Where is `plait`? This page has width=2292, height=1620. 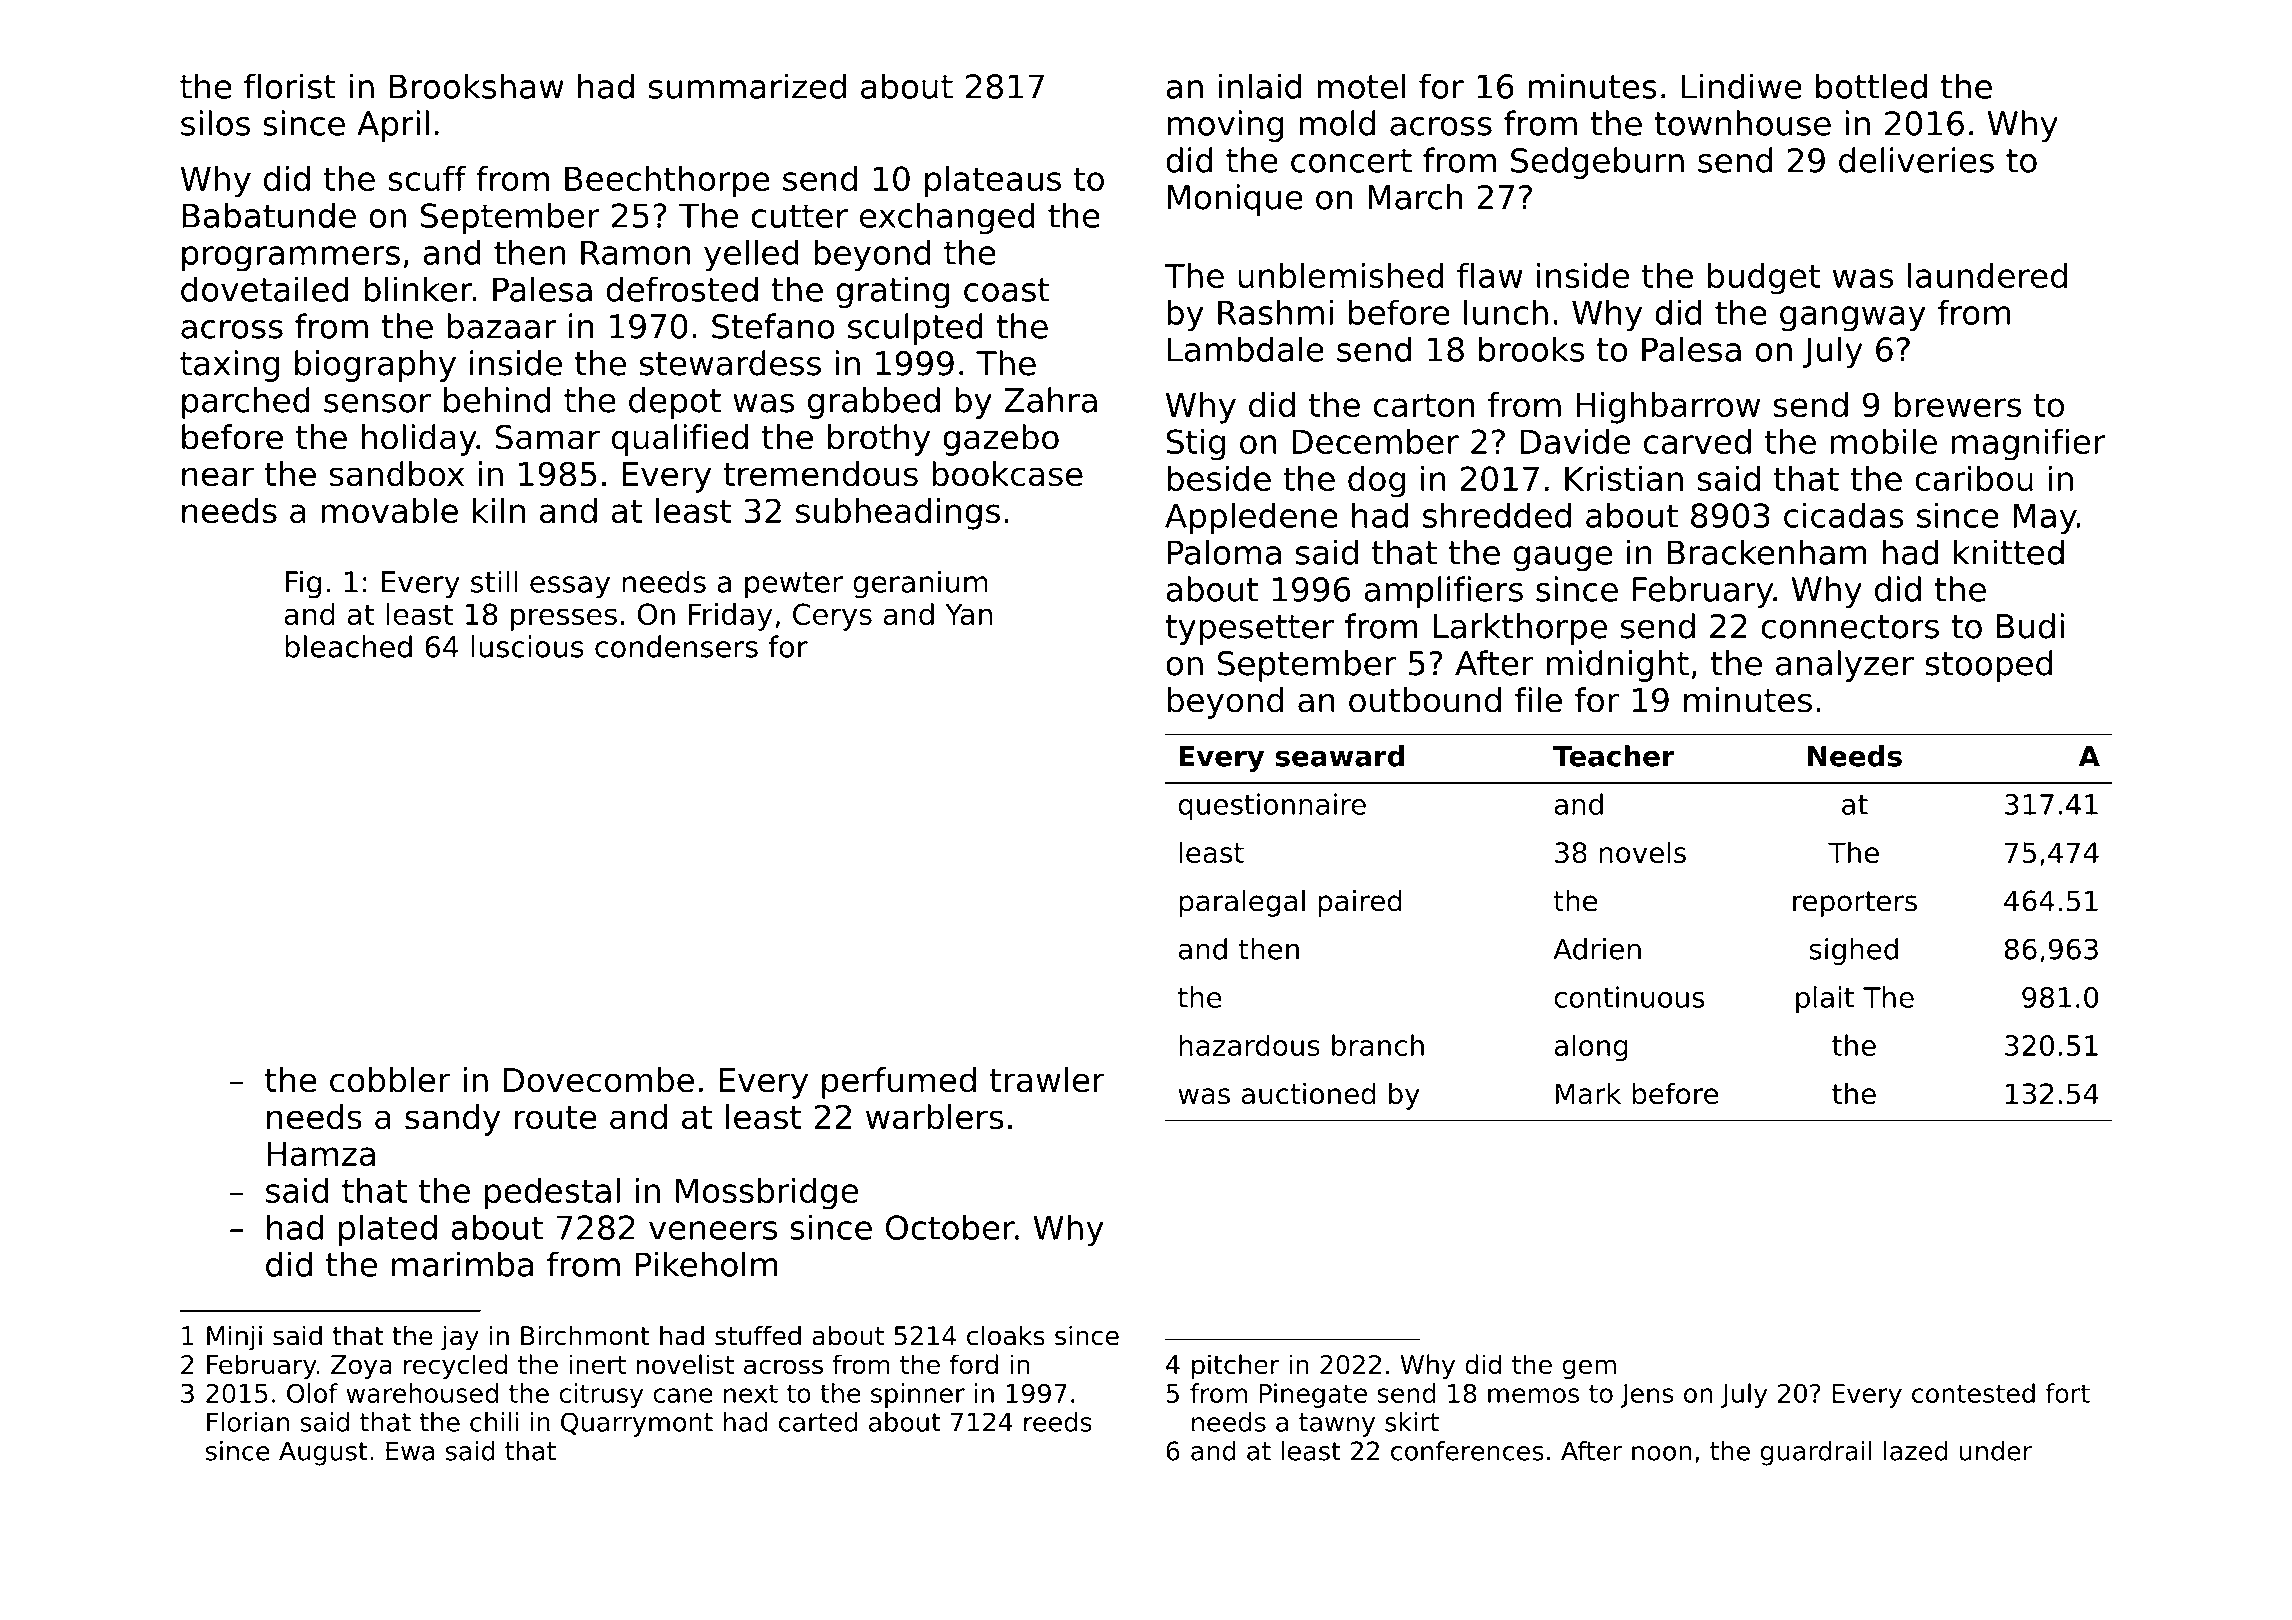
plait is located at coordinates (1825, 1000).
